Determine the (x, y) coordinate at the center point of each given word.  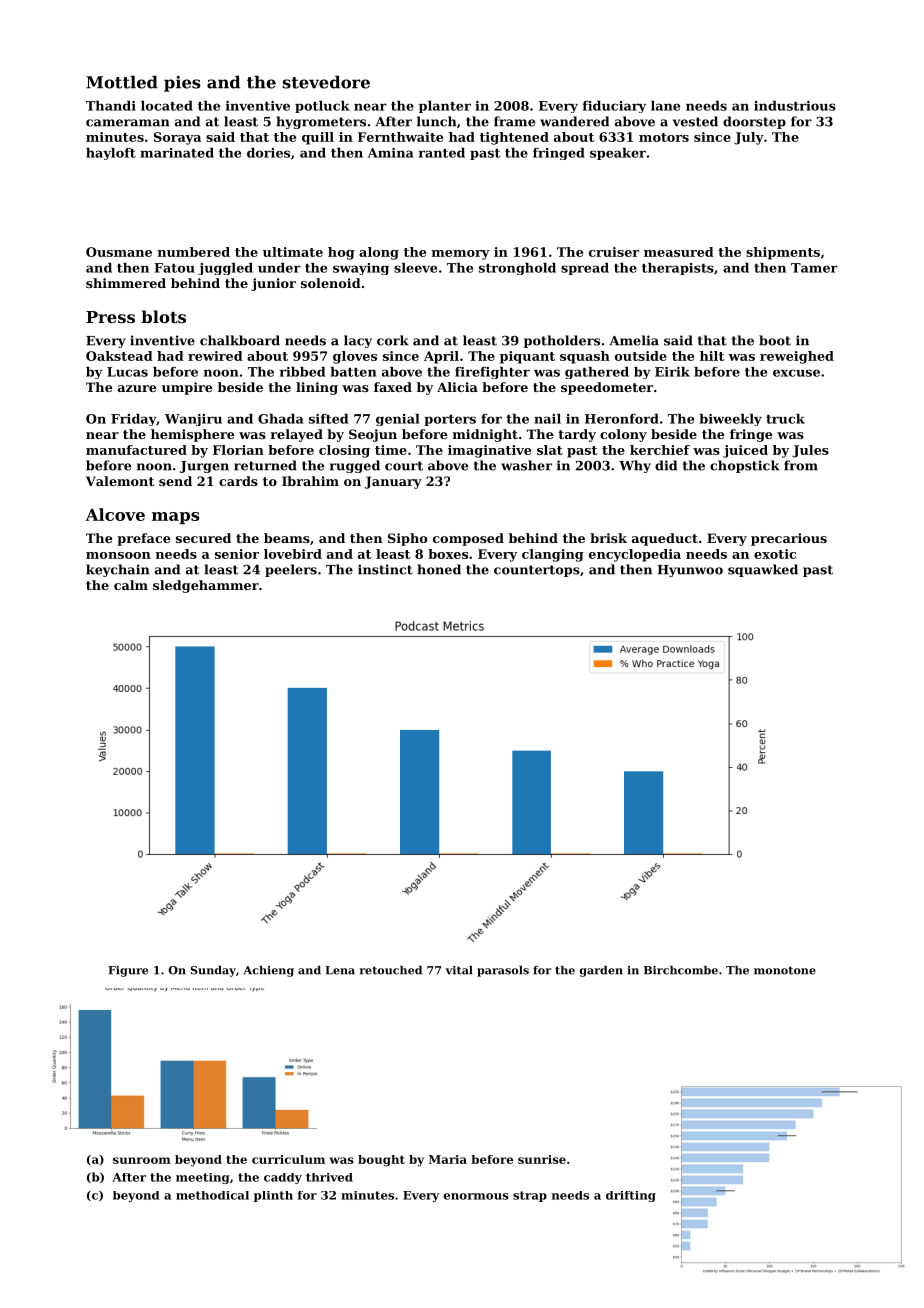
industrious (795, 106)
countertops (537, 571)
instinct (385, 569)
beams (287, 538)
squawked (763, 570)
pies (182, 84)
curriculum (288, 1159)
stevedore (326, 82)
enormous (476, 1196)
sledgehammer (206, 586)
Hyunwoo (690, 571)
